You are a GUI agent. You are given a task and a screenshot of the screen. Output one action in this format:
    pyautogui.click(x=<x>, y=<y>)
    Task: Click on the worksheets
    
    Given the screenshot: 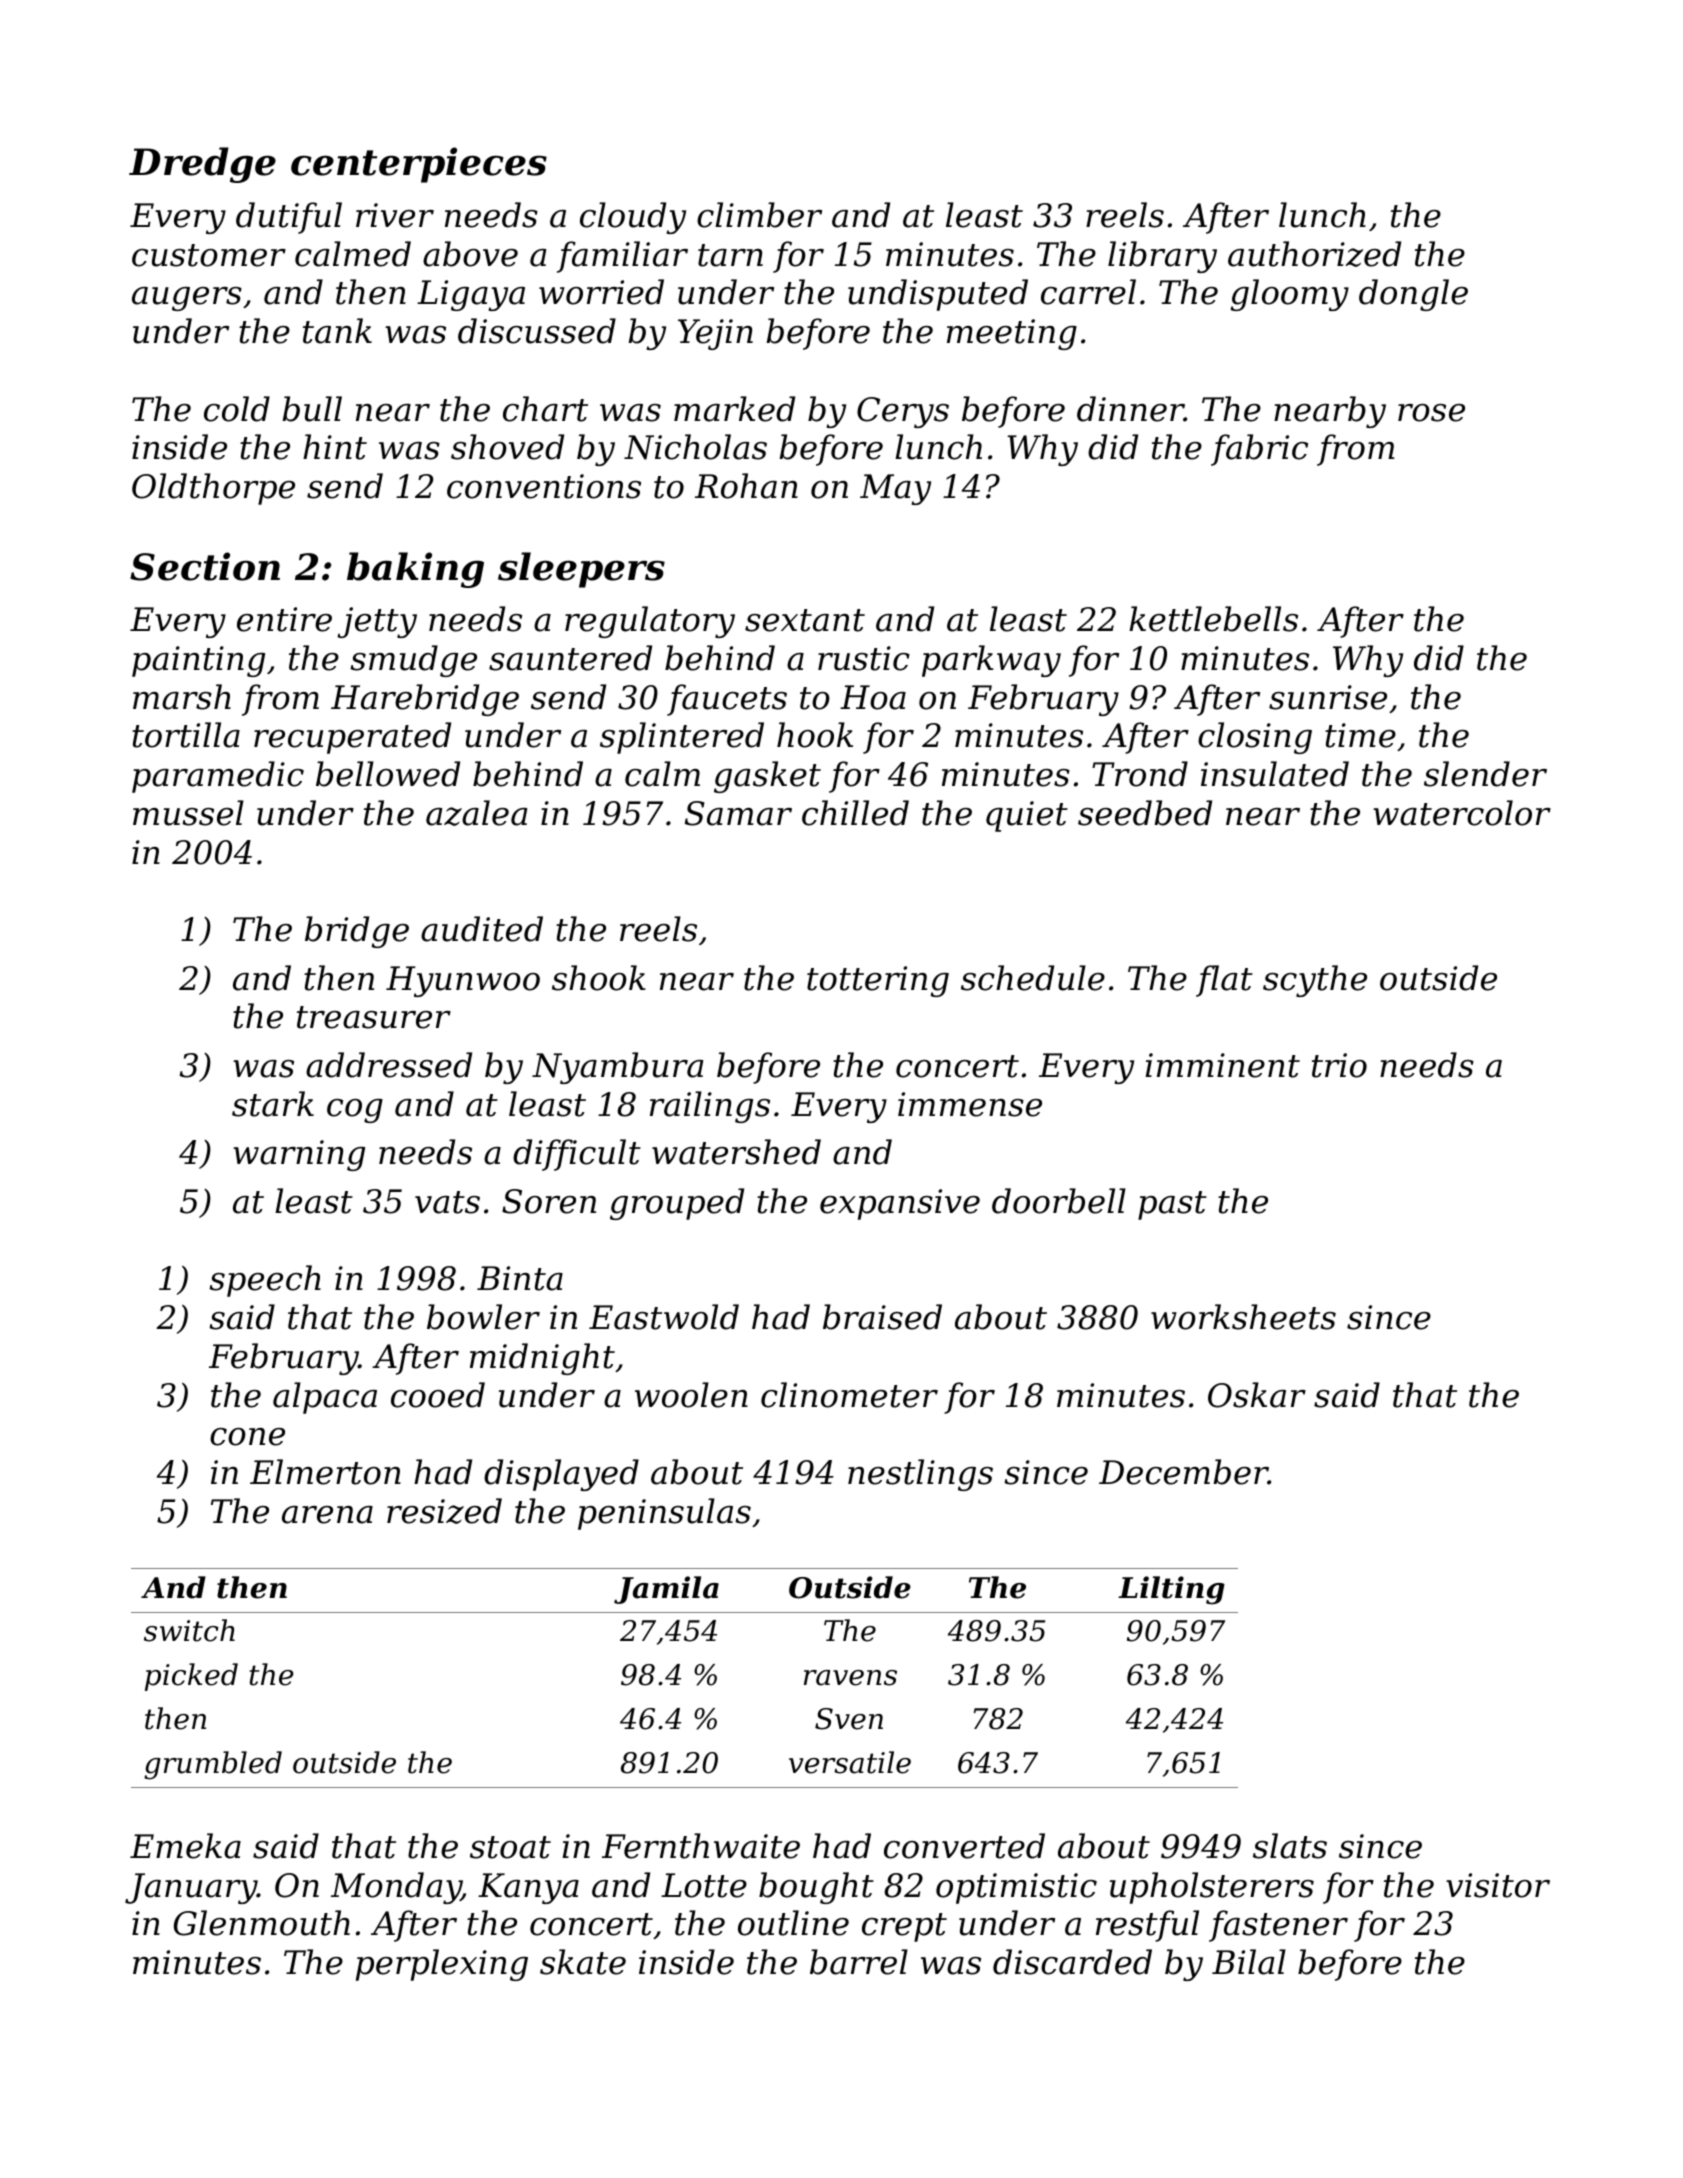 What is the action you would take?
    pyautogui.click(x=1243, y=1317)
